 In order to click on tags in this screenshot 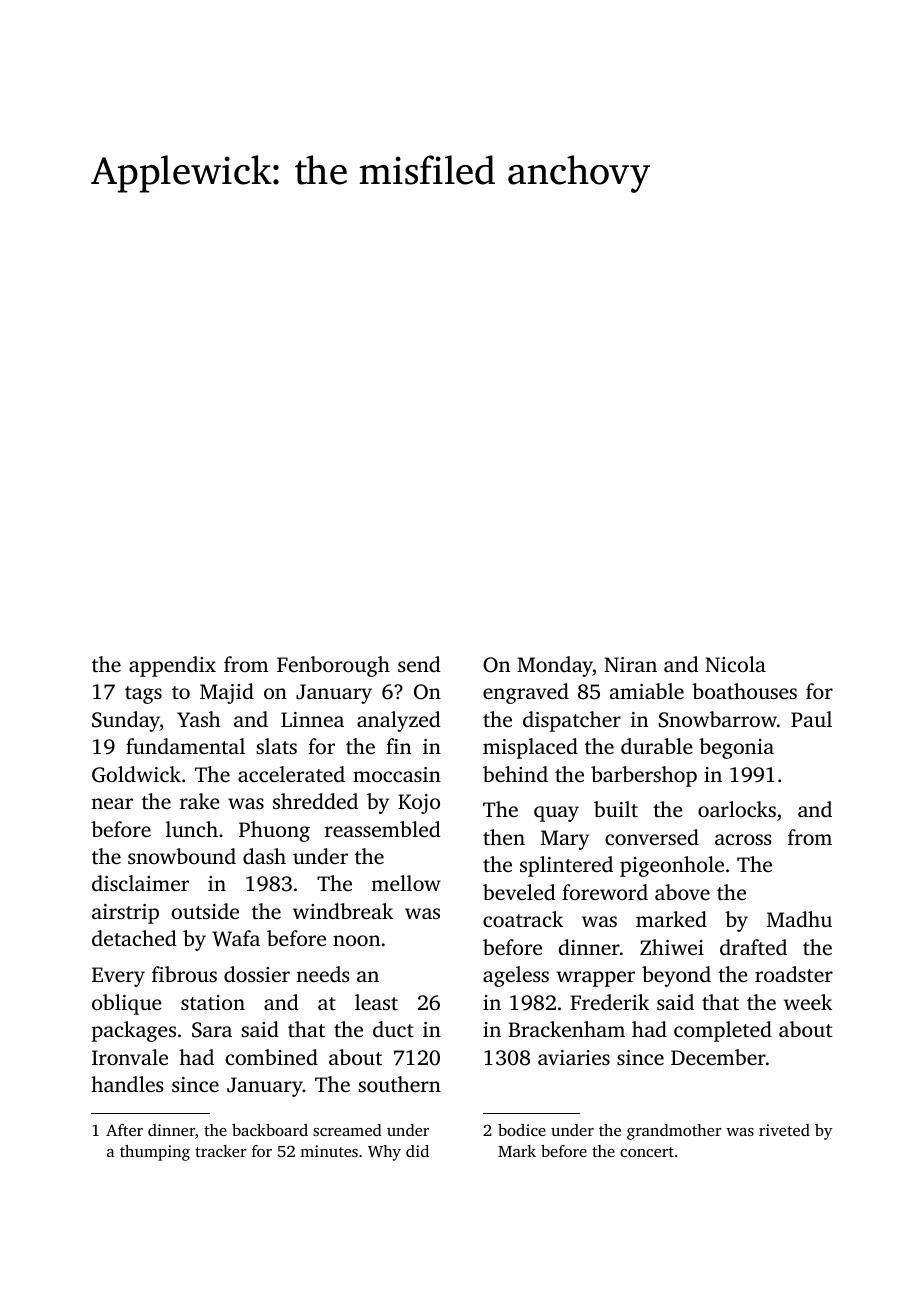, I will do `click(143, 695)`.
